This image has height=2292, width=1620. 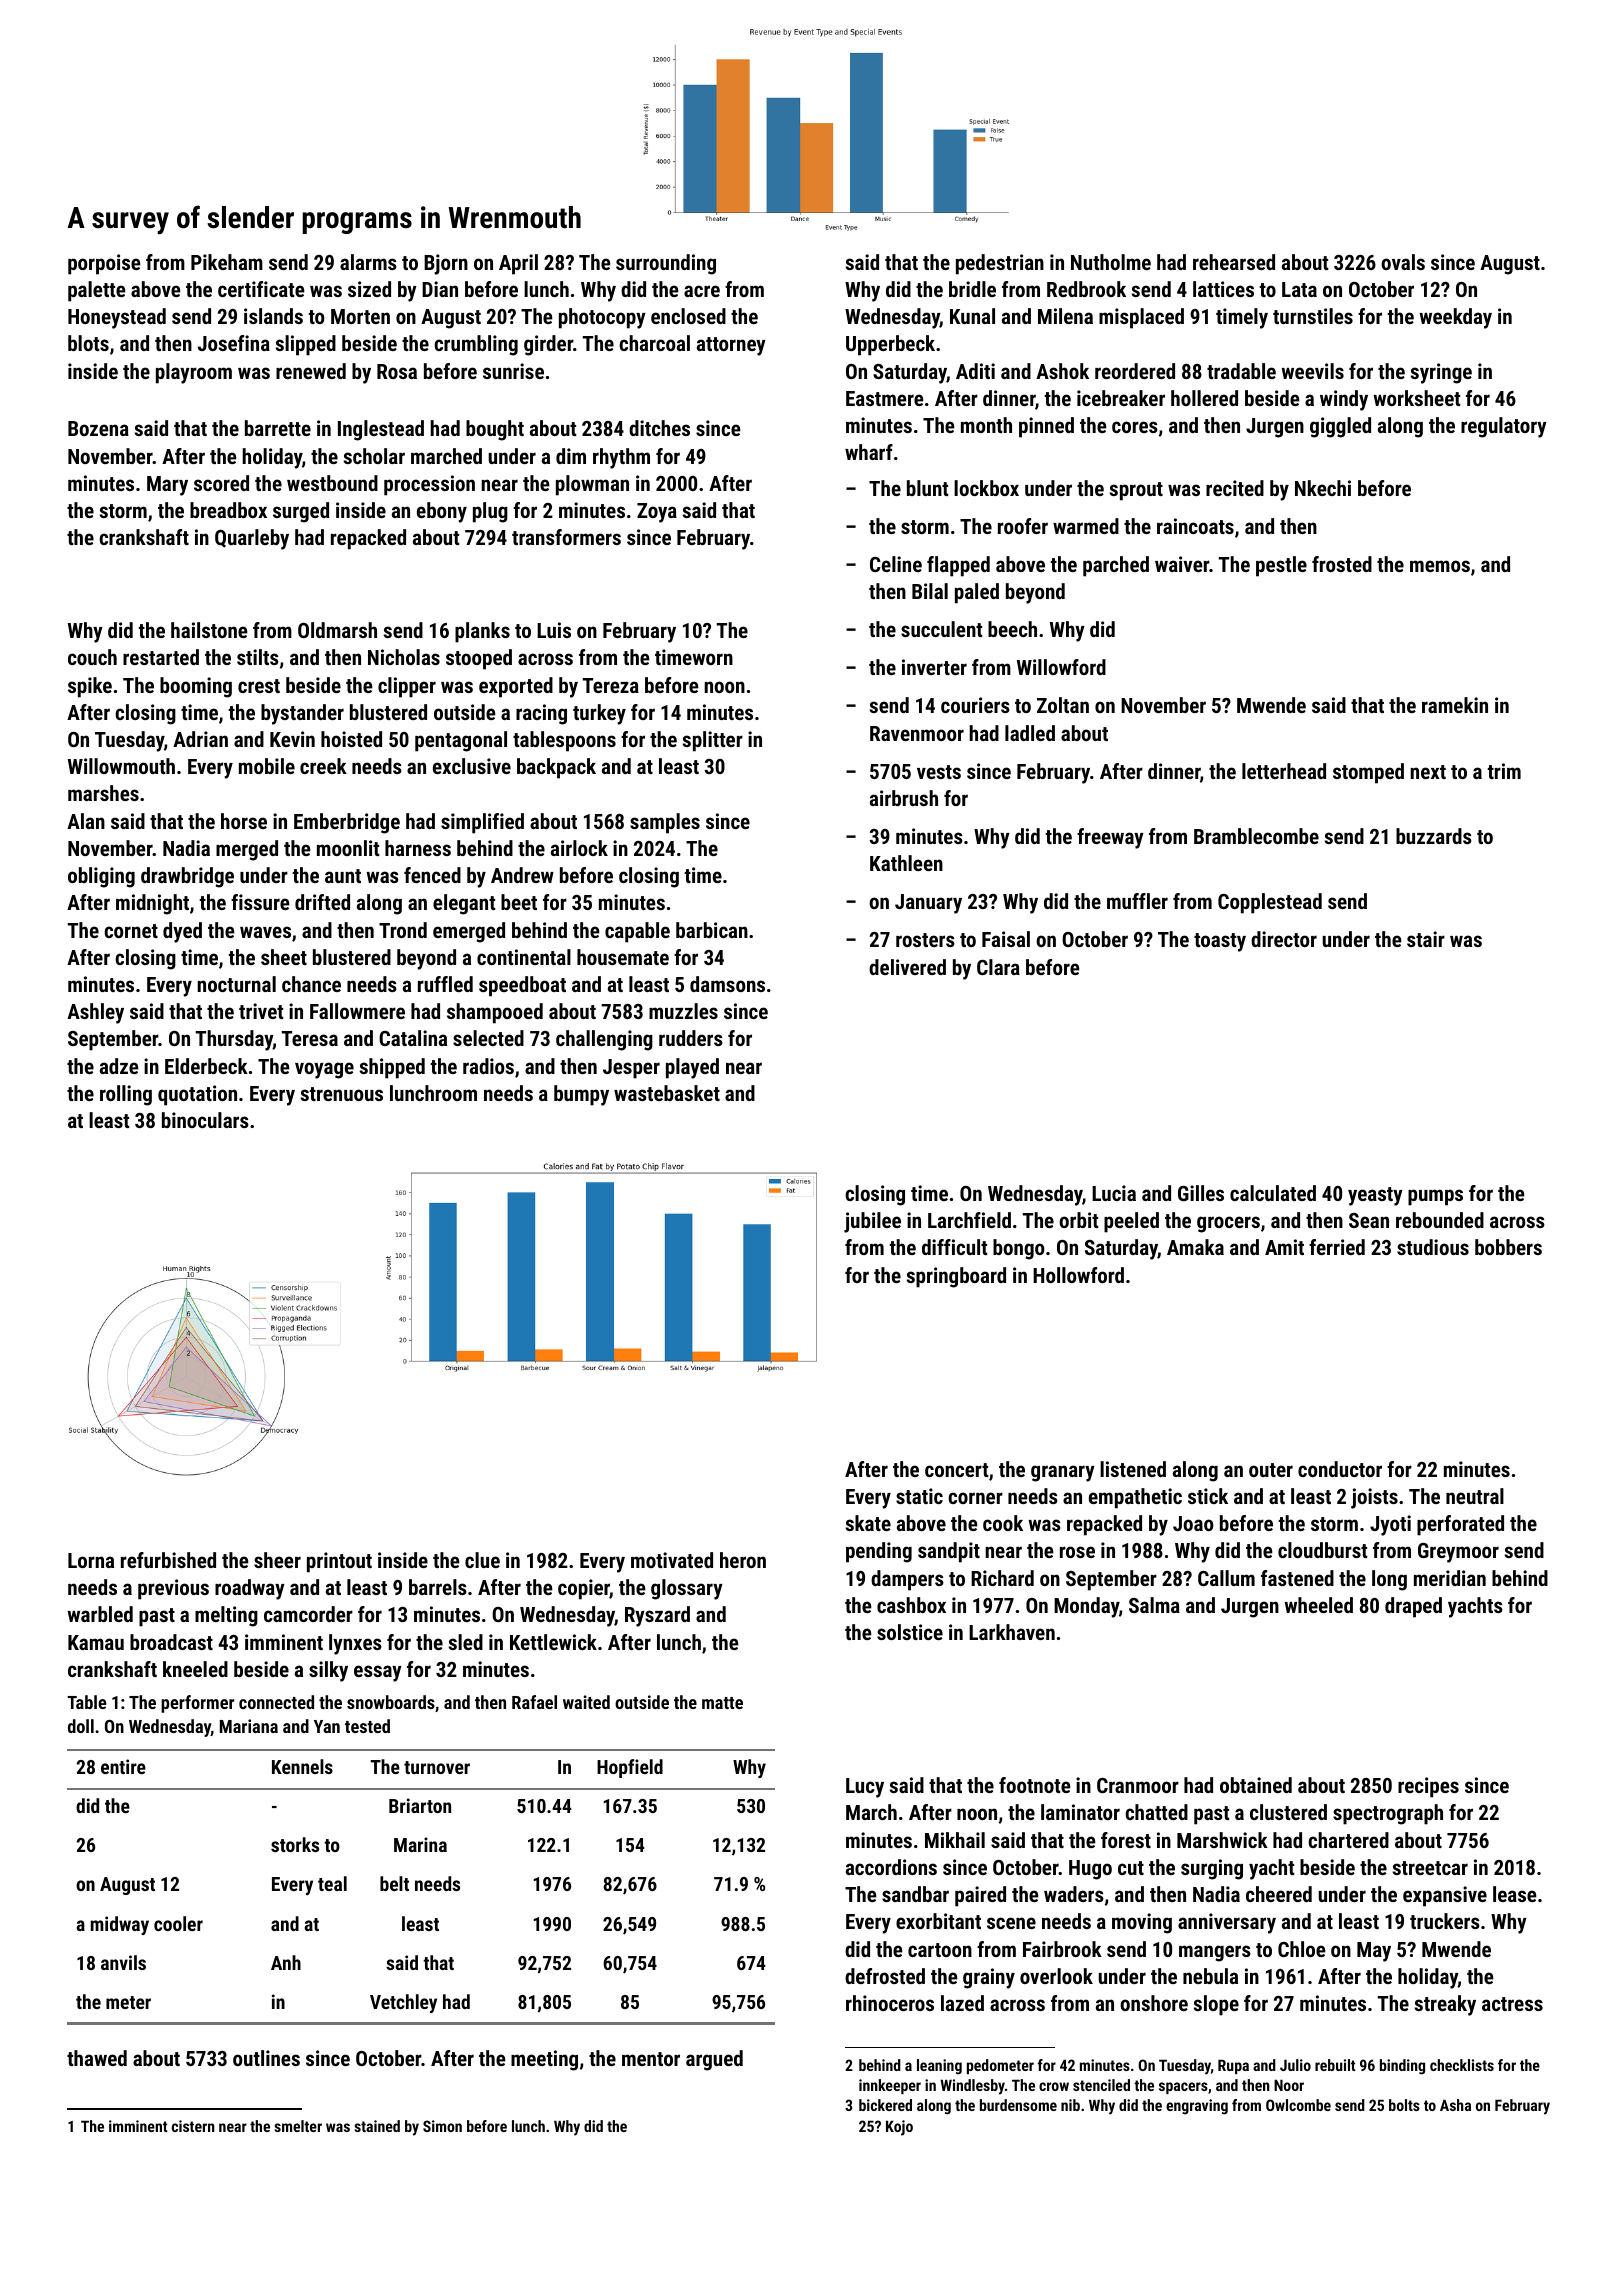 What do you see at coordinates (227, 262) in the image?
I see `Pikeham` at bounding box center [227, 262].
